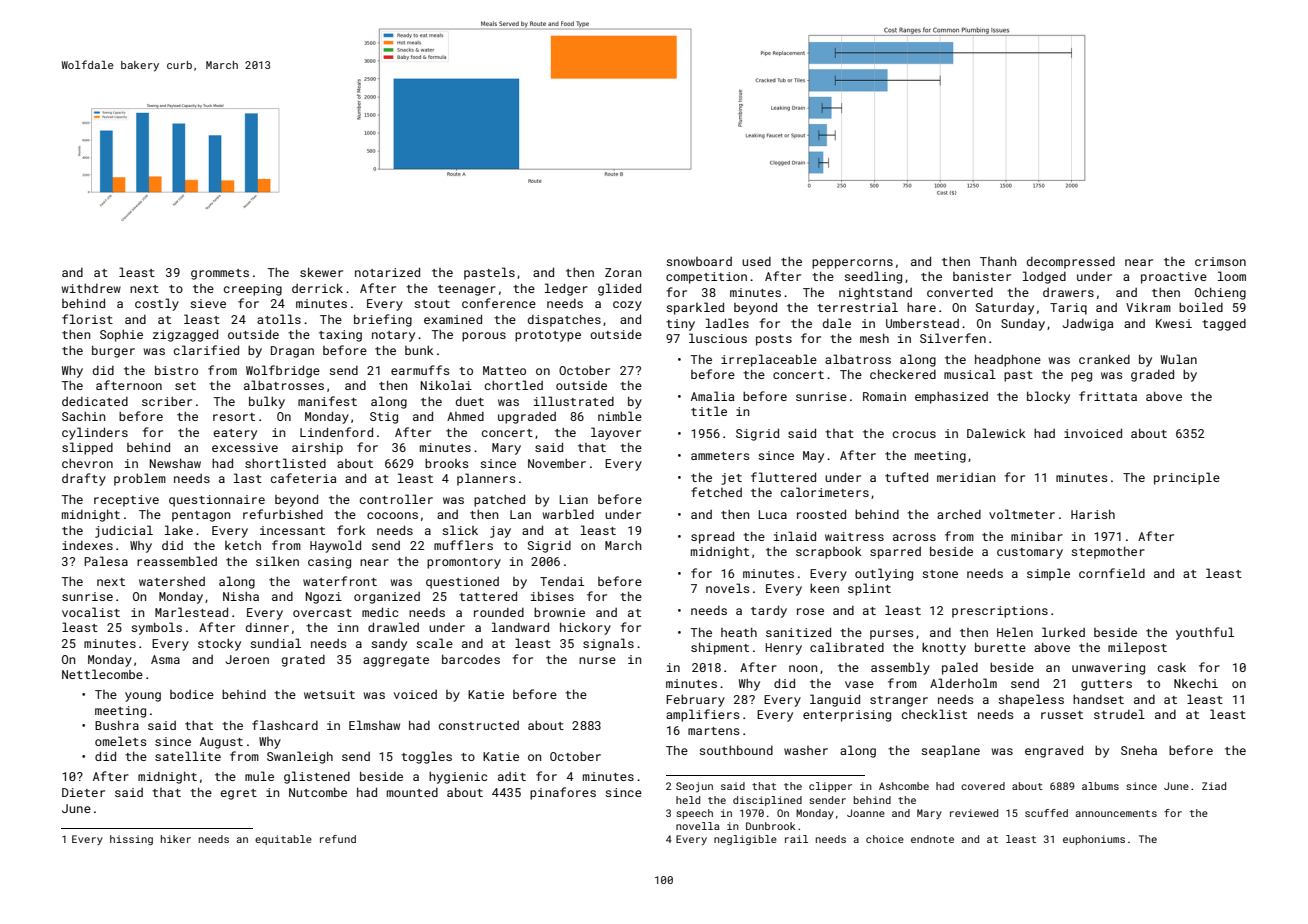 The image size is (1308, 924). What do you see at coordinates (1116, 813) in the page?
I see `announcements` at bounding box center [1116, 813].
